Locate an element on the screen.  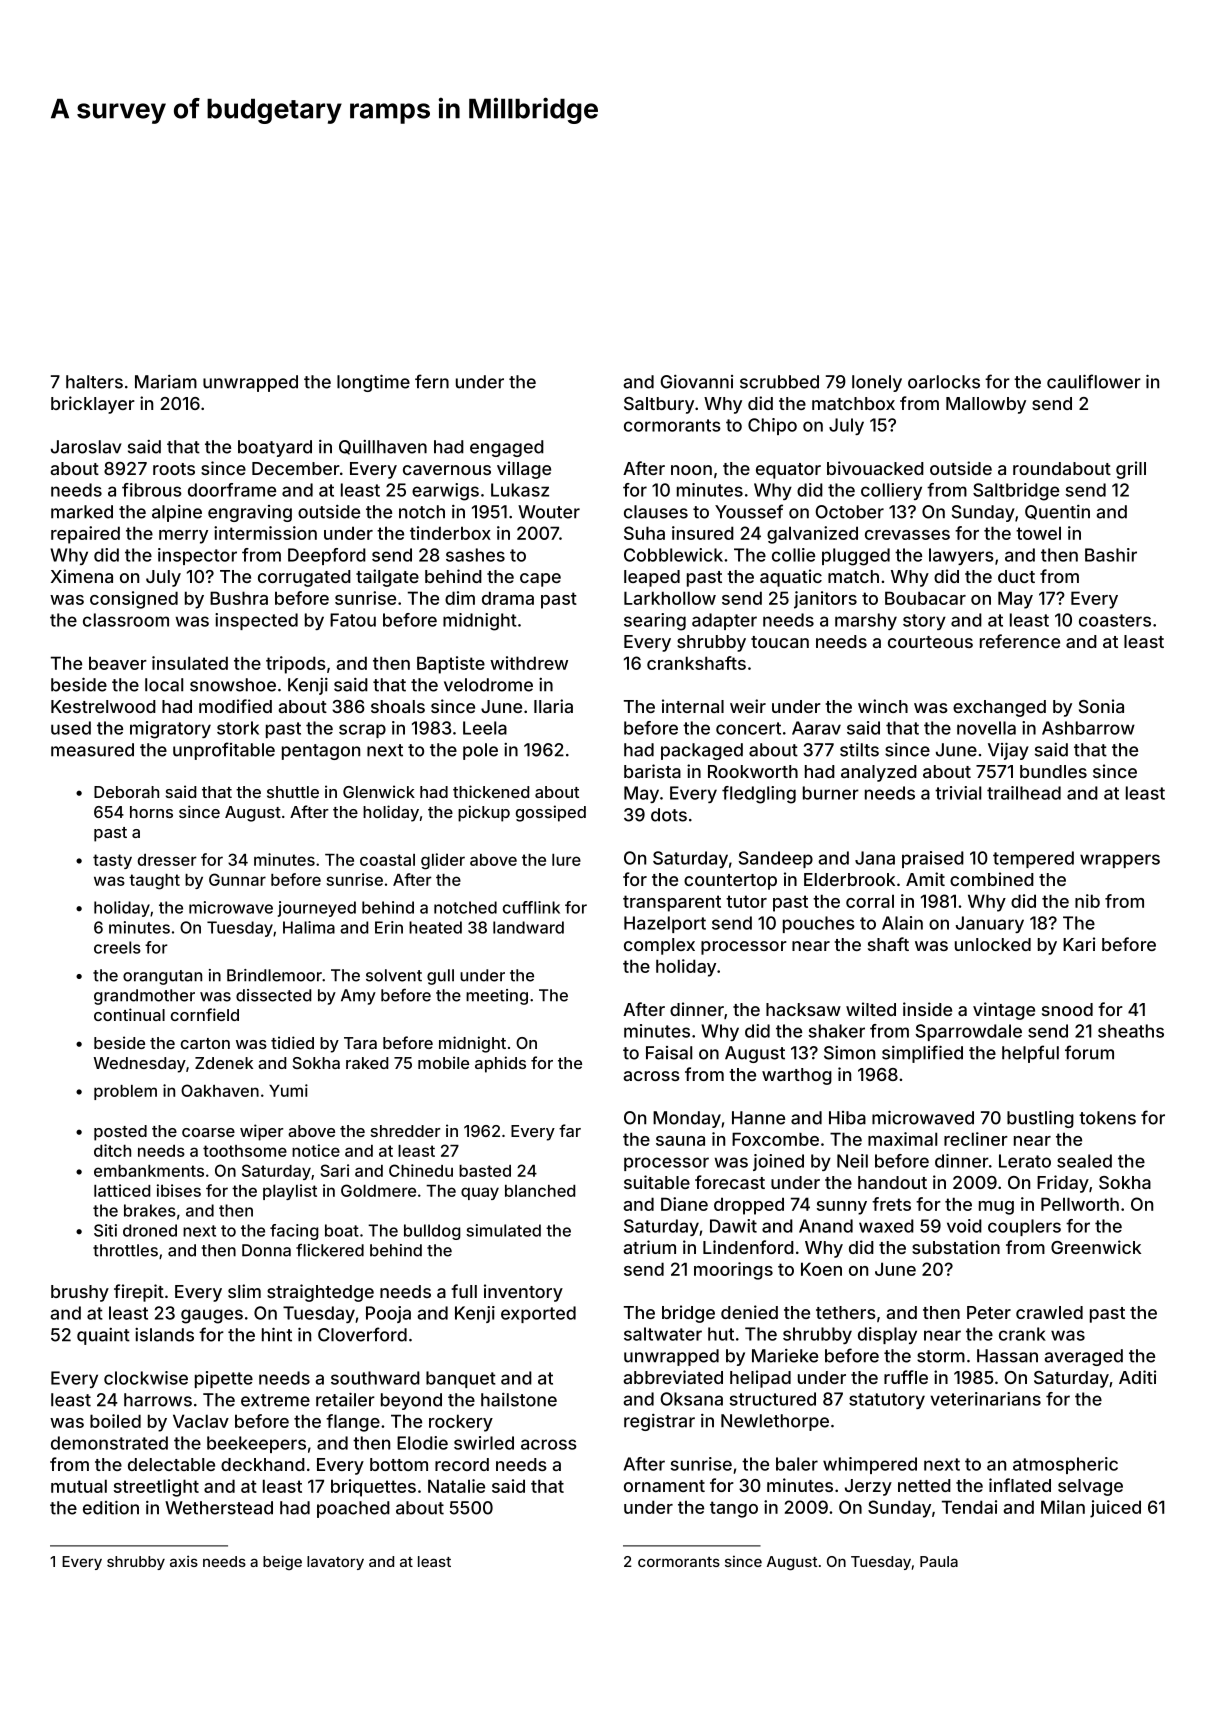
corral is located at coordinates (870, 901).
